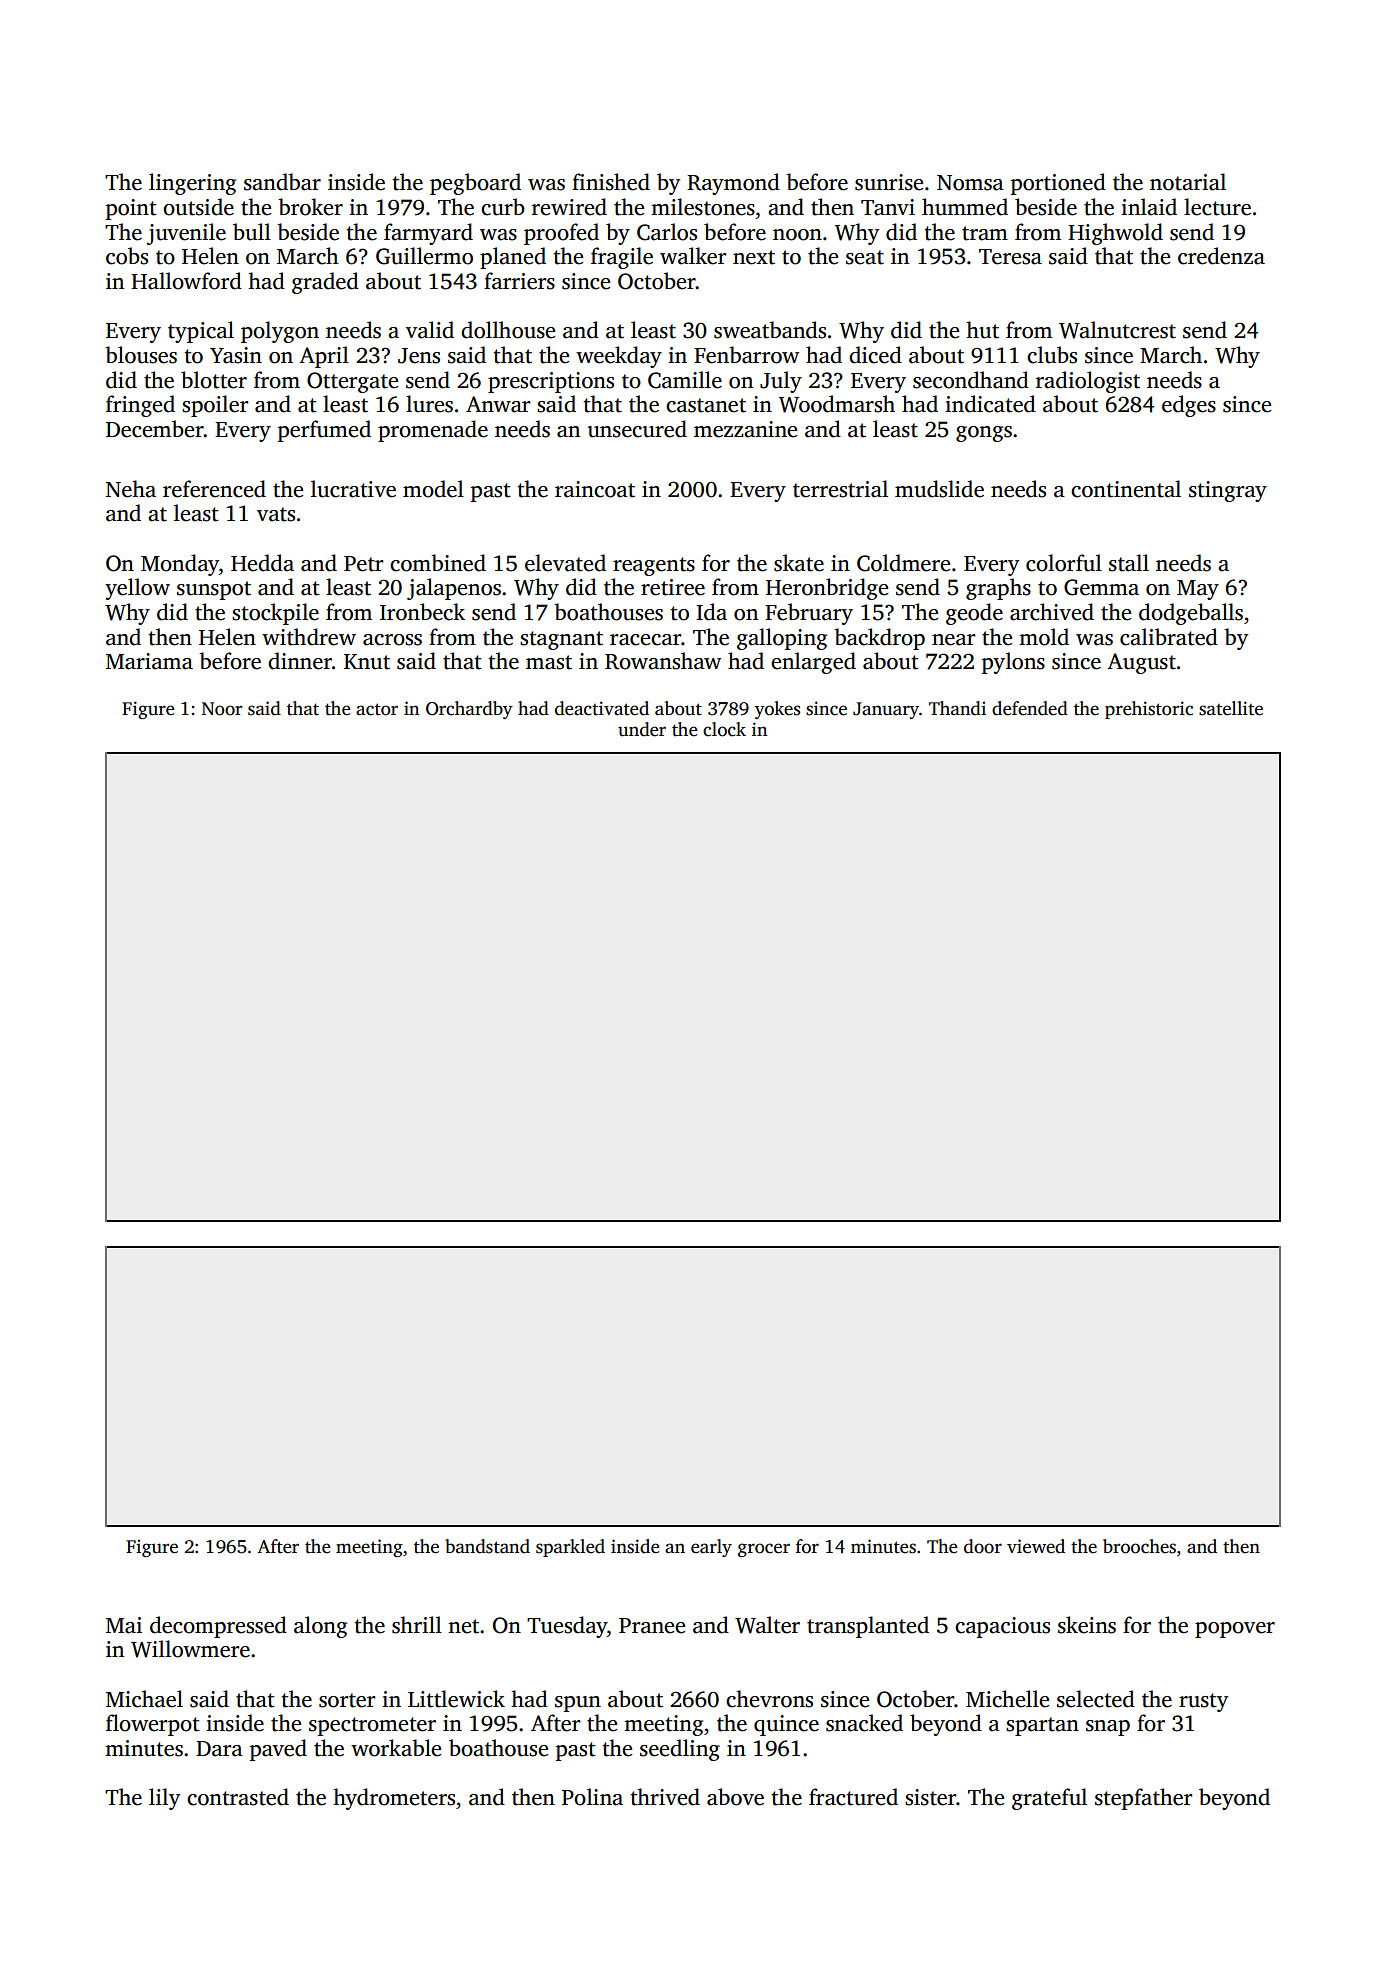 The image size is (1386, 1969). What do you see at coordinates (222, 709) in the screenshot?
I see `Noor` at bounding box center [222, 709].
